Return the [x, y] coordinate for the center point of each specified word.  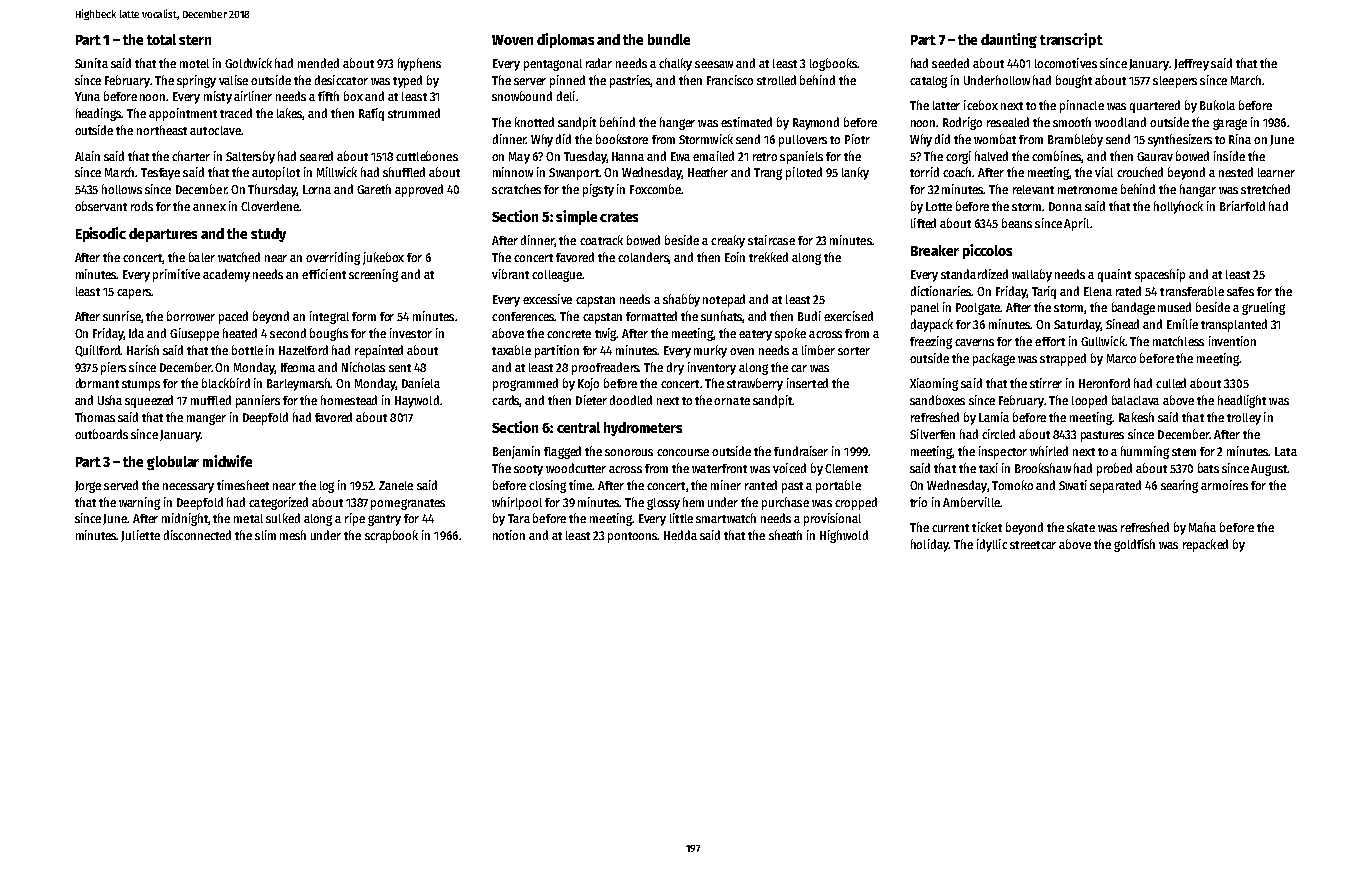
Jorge [88, 487]
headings [99, 114]
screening [373, 275]
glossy [663, 504]
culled [1171, 383]
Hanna [628, 156]
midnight [185, 519]
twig [606, 334]
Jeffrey [1191, 65]
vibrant [510, 274]
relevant [1033, 189]
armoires [1224, 485]
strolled [776, 80]
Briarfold [1242, 206]
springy [196, 81]
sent [400, 368]
